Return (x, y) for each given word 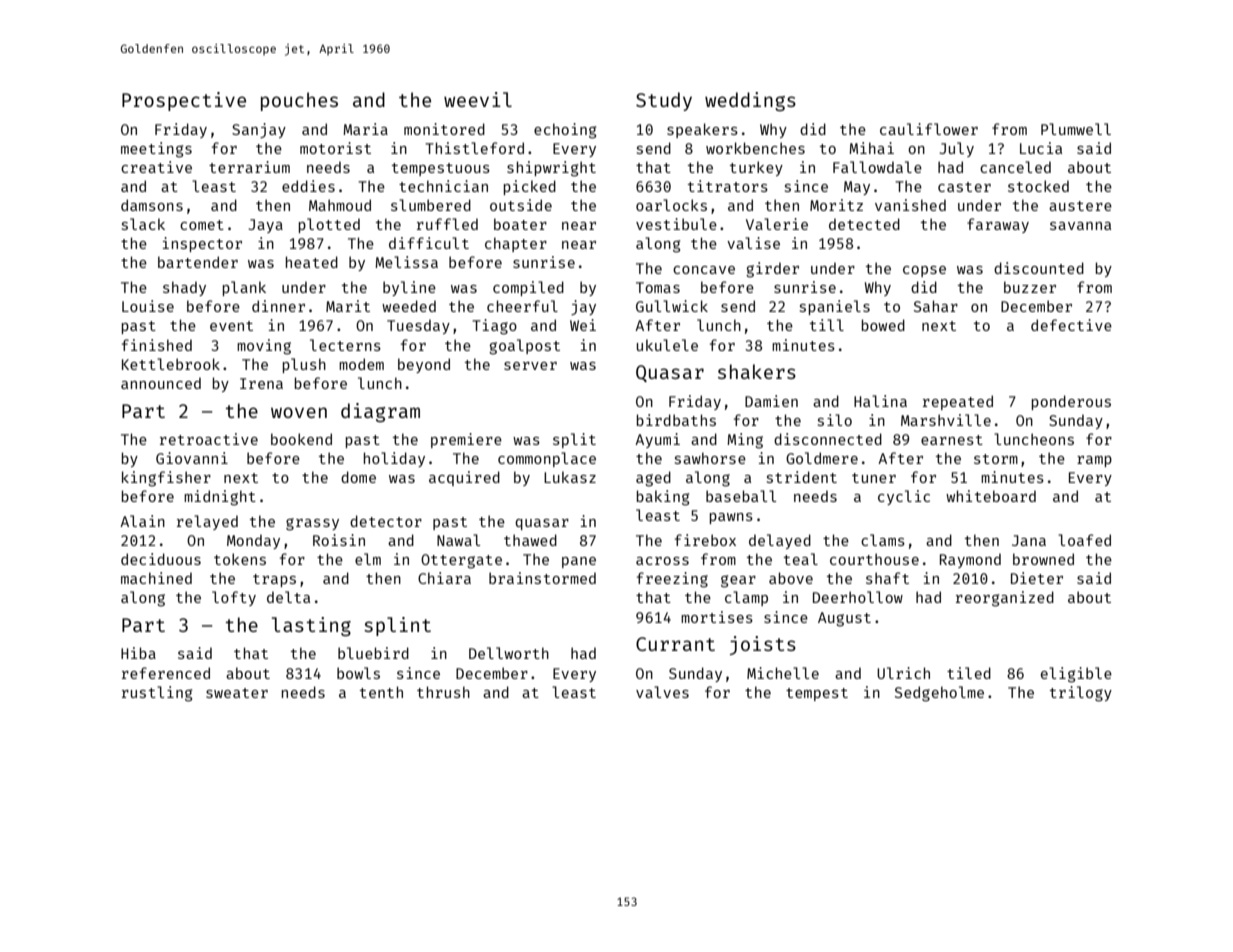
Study (664, 101)
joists (763, 645)
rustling (157, 694)
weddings (750, 101)
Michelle (783, 673)
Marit (348, 306)
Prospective (184, 101)
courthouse (874, 559)
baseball (741, 496)
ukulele (667, 345)
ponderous (1071, 402)
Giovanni (192, 458)
